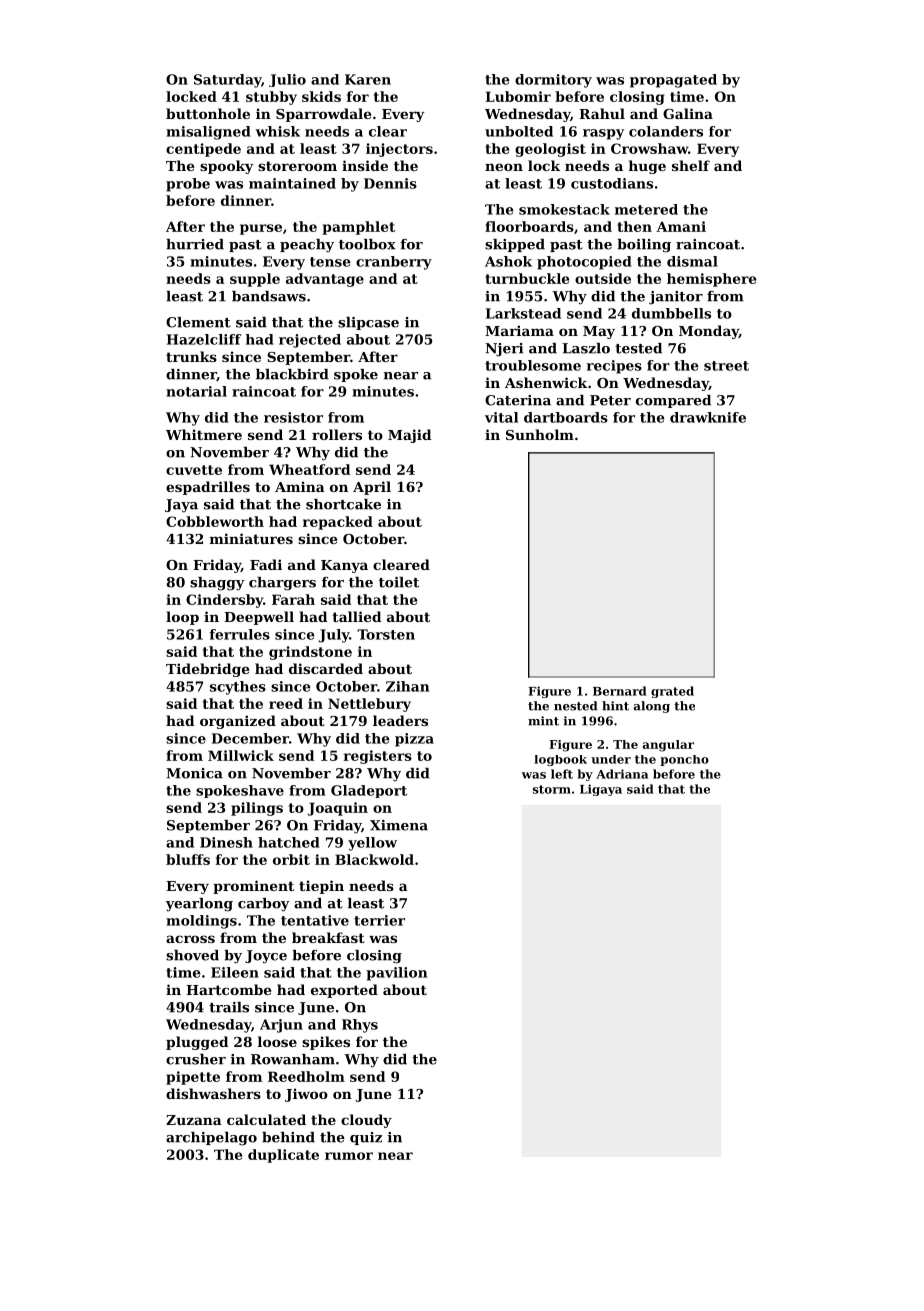 The image size is (924, 1311). Describe the element at coordinates (708, 417) in the page. I see `drawknife` at that location.
